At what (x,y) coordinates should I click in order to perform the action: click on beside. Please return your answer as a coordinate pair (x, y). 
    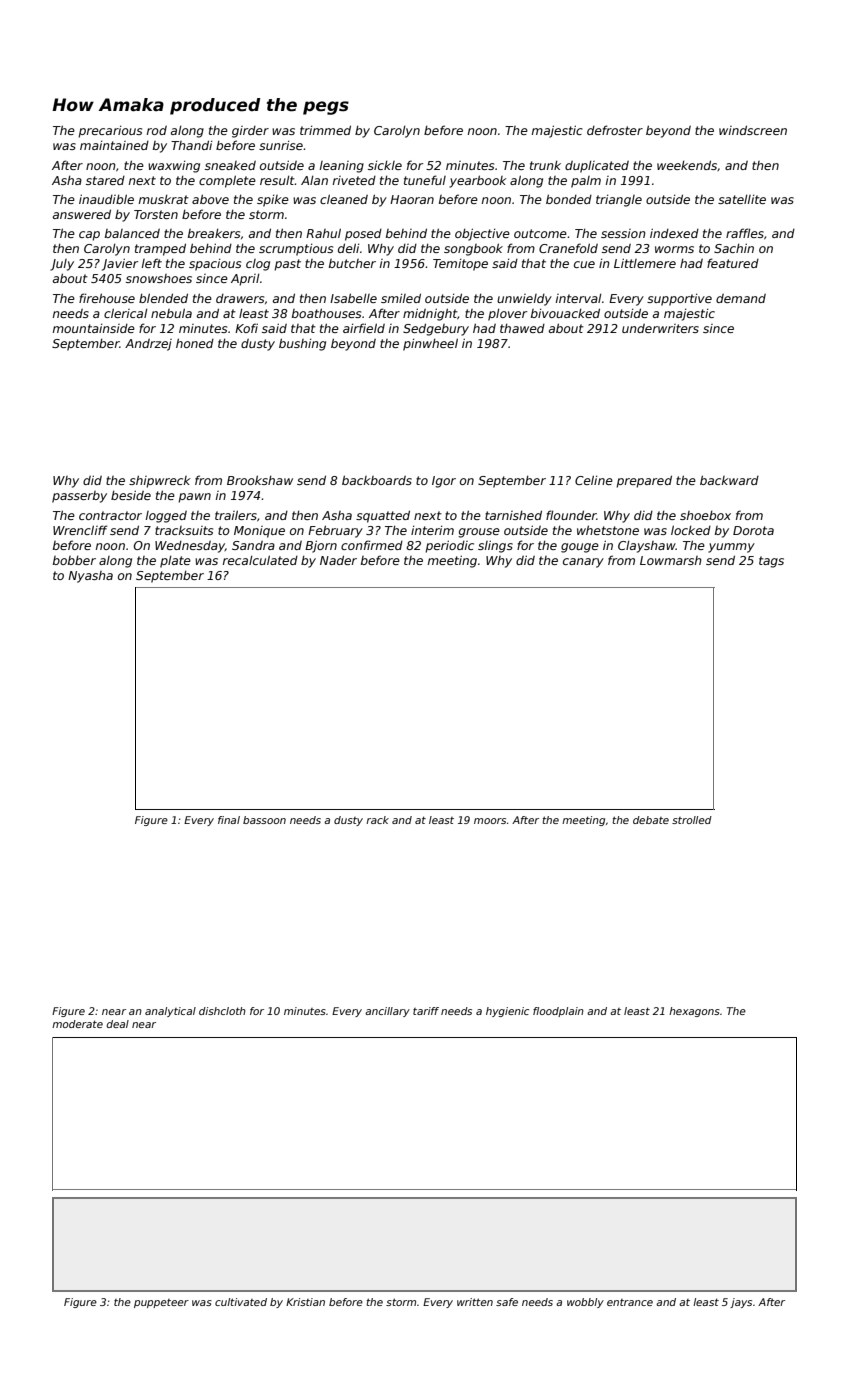
    Looking at the image, I should click on (131, 495).
